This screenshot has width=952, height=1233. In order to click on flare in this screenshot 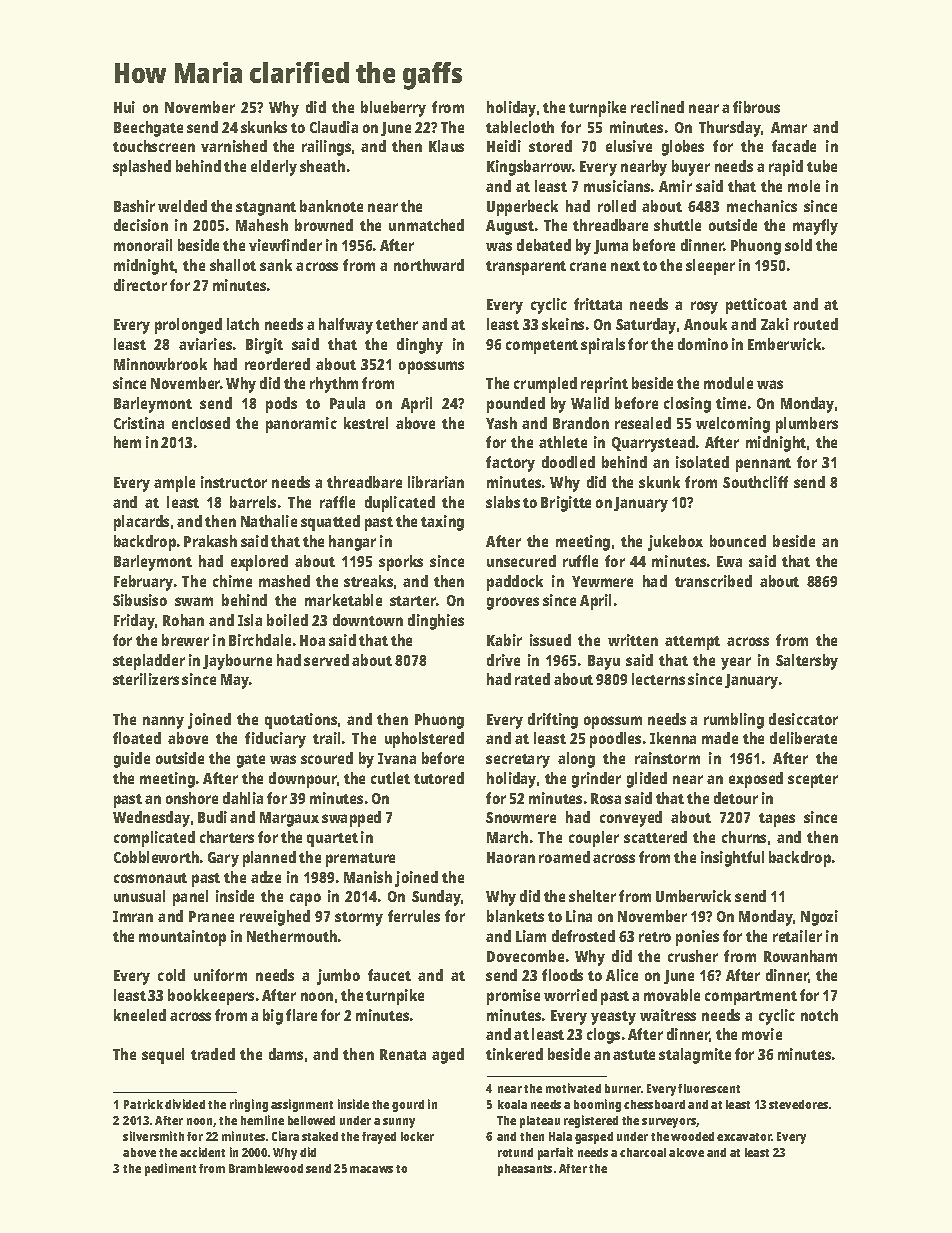, I will do `click(301, 1015)`.
